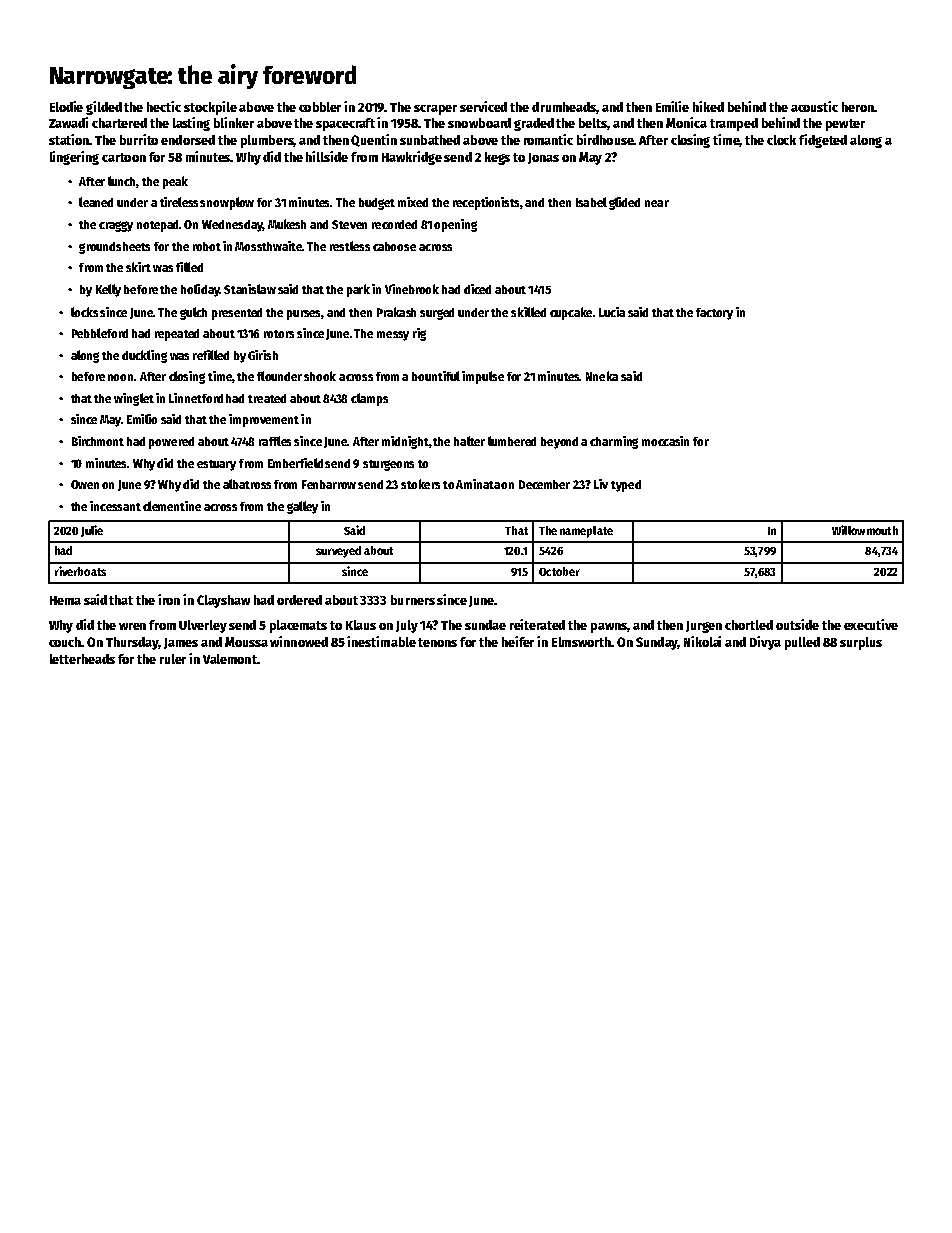  Describe the element at coordinates (865, 530) in the page. I see `Willowmouth` at that location.
